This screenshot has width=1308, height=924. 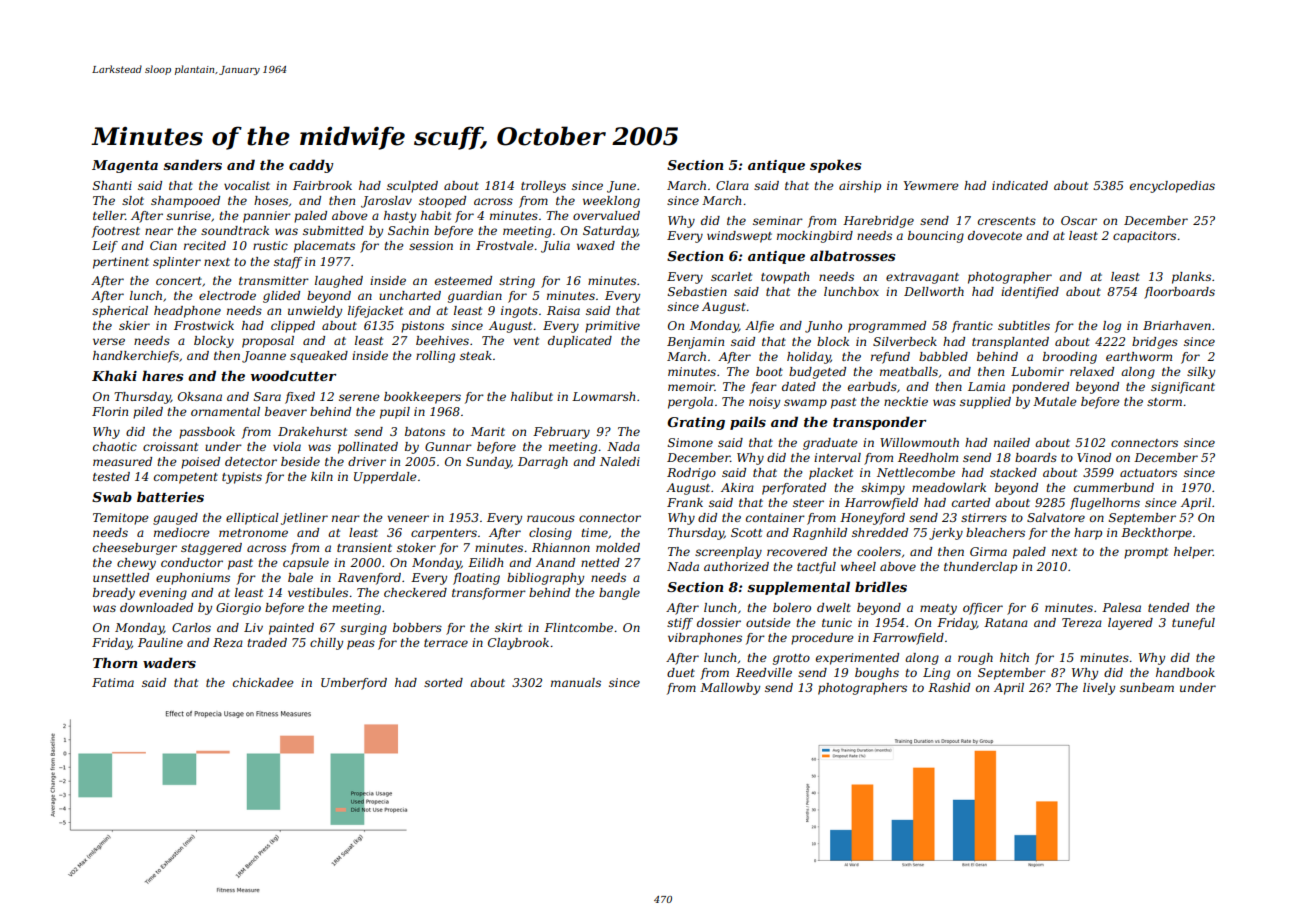 I want to click on albatrosses, so click(x=853, y=255).
